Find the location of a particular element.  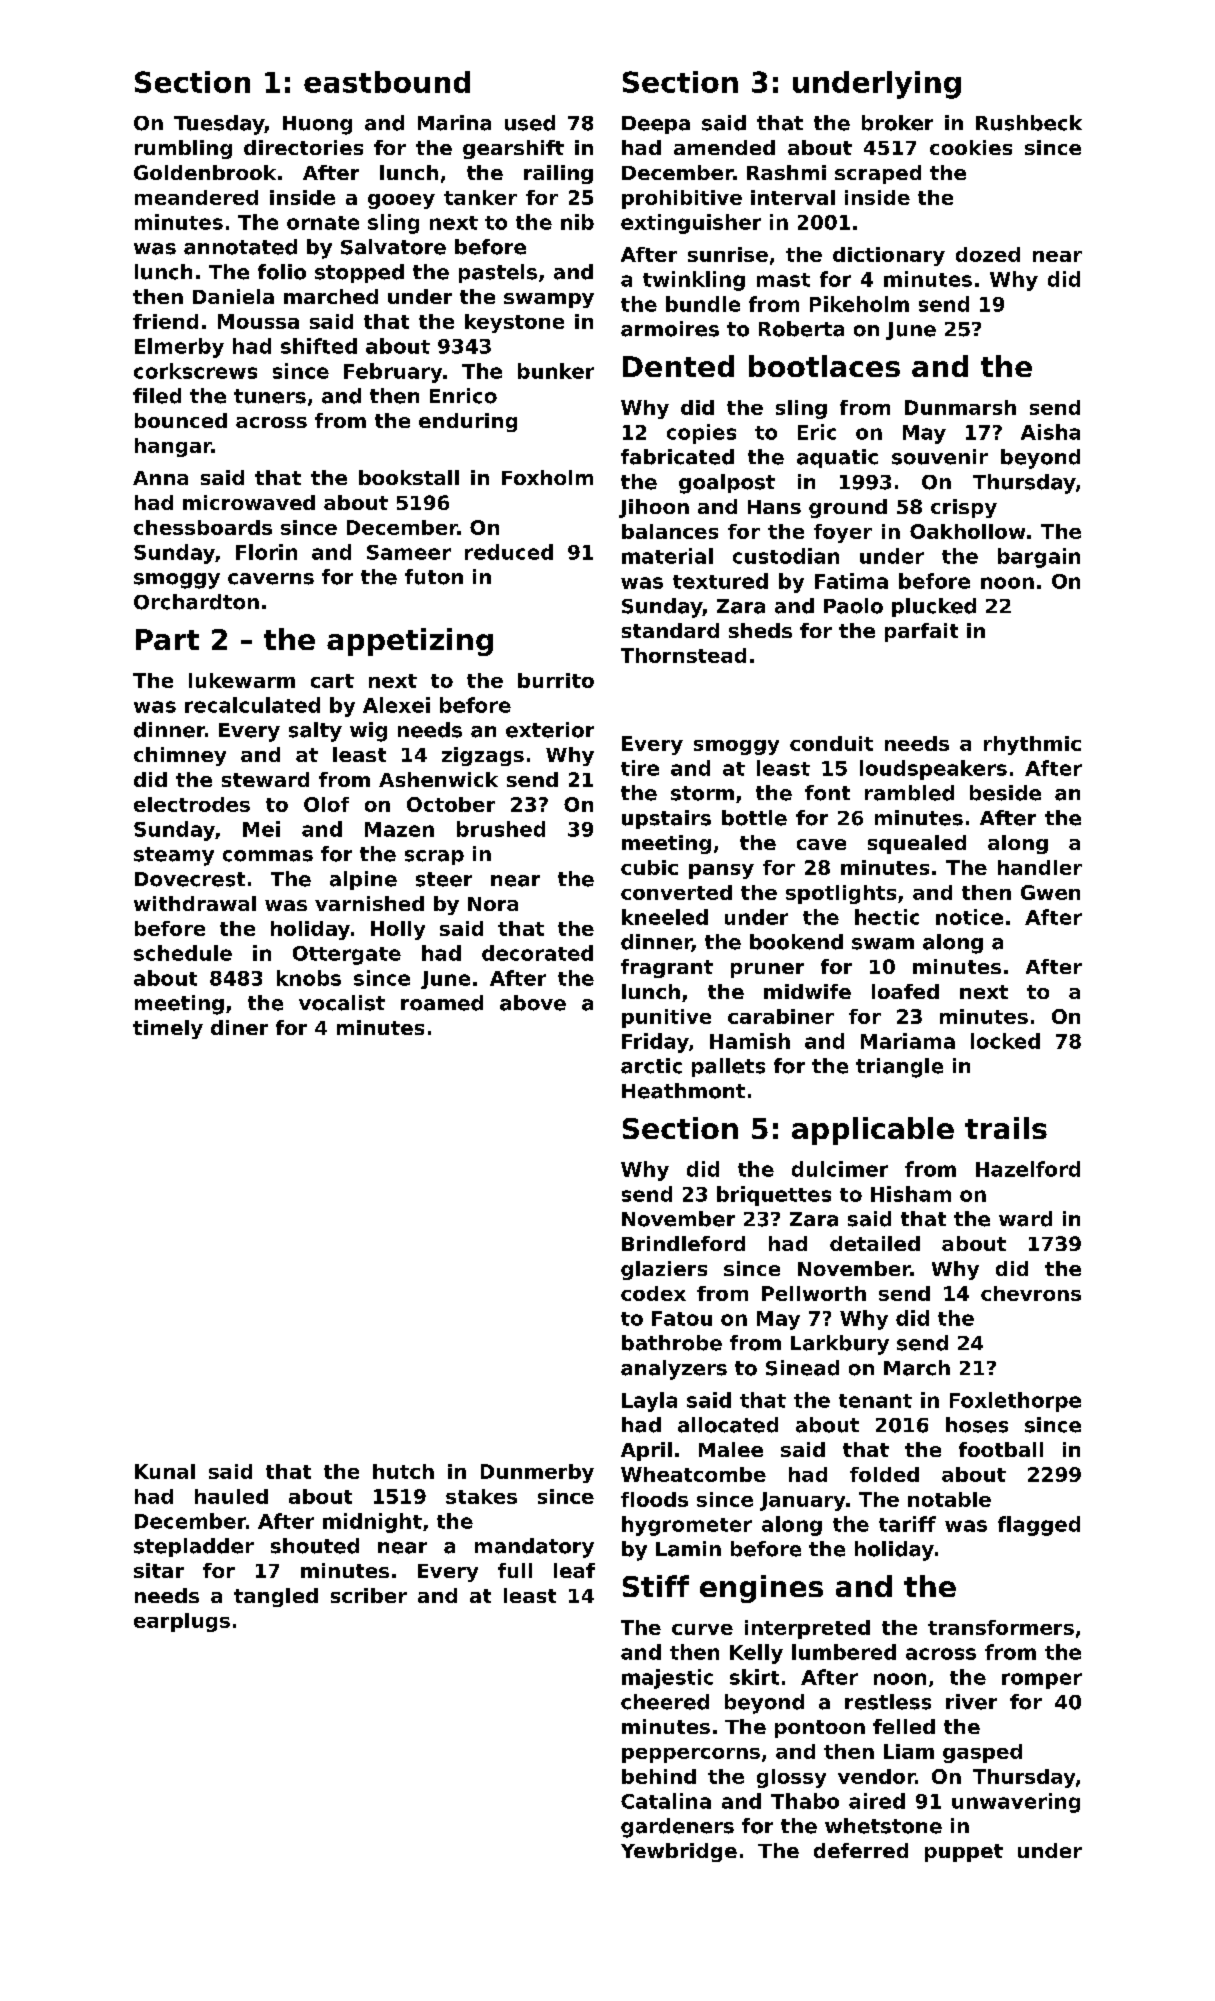

allocated is located at coordinates (728, 1425).
